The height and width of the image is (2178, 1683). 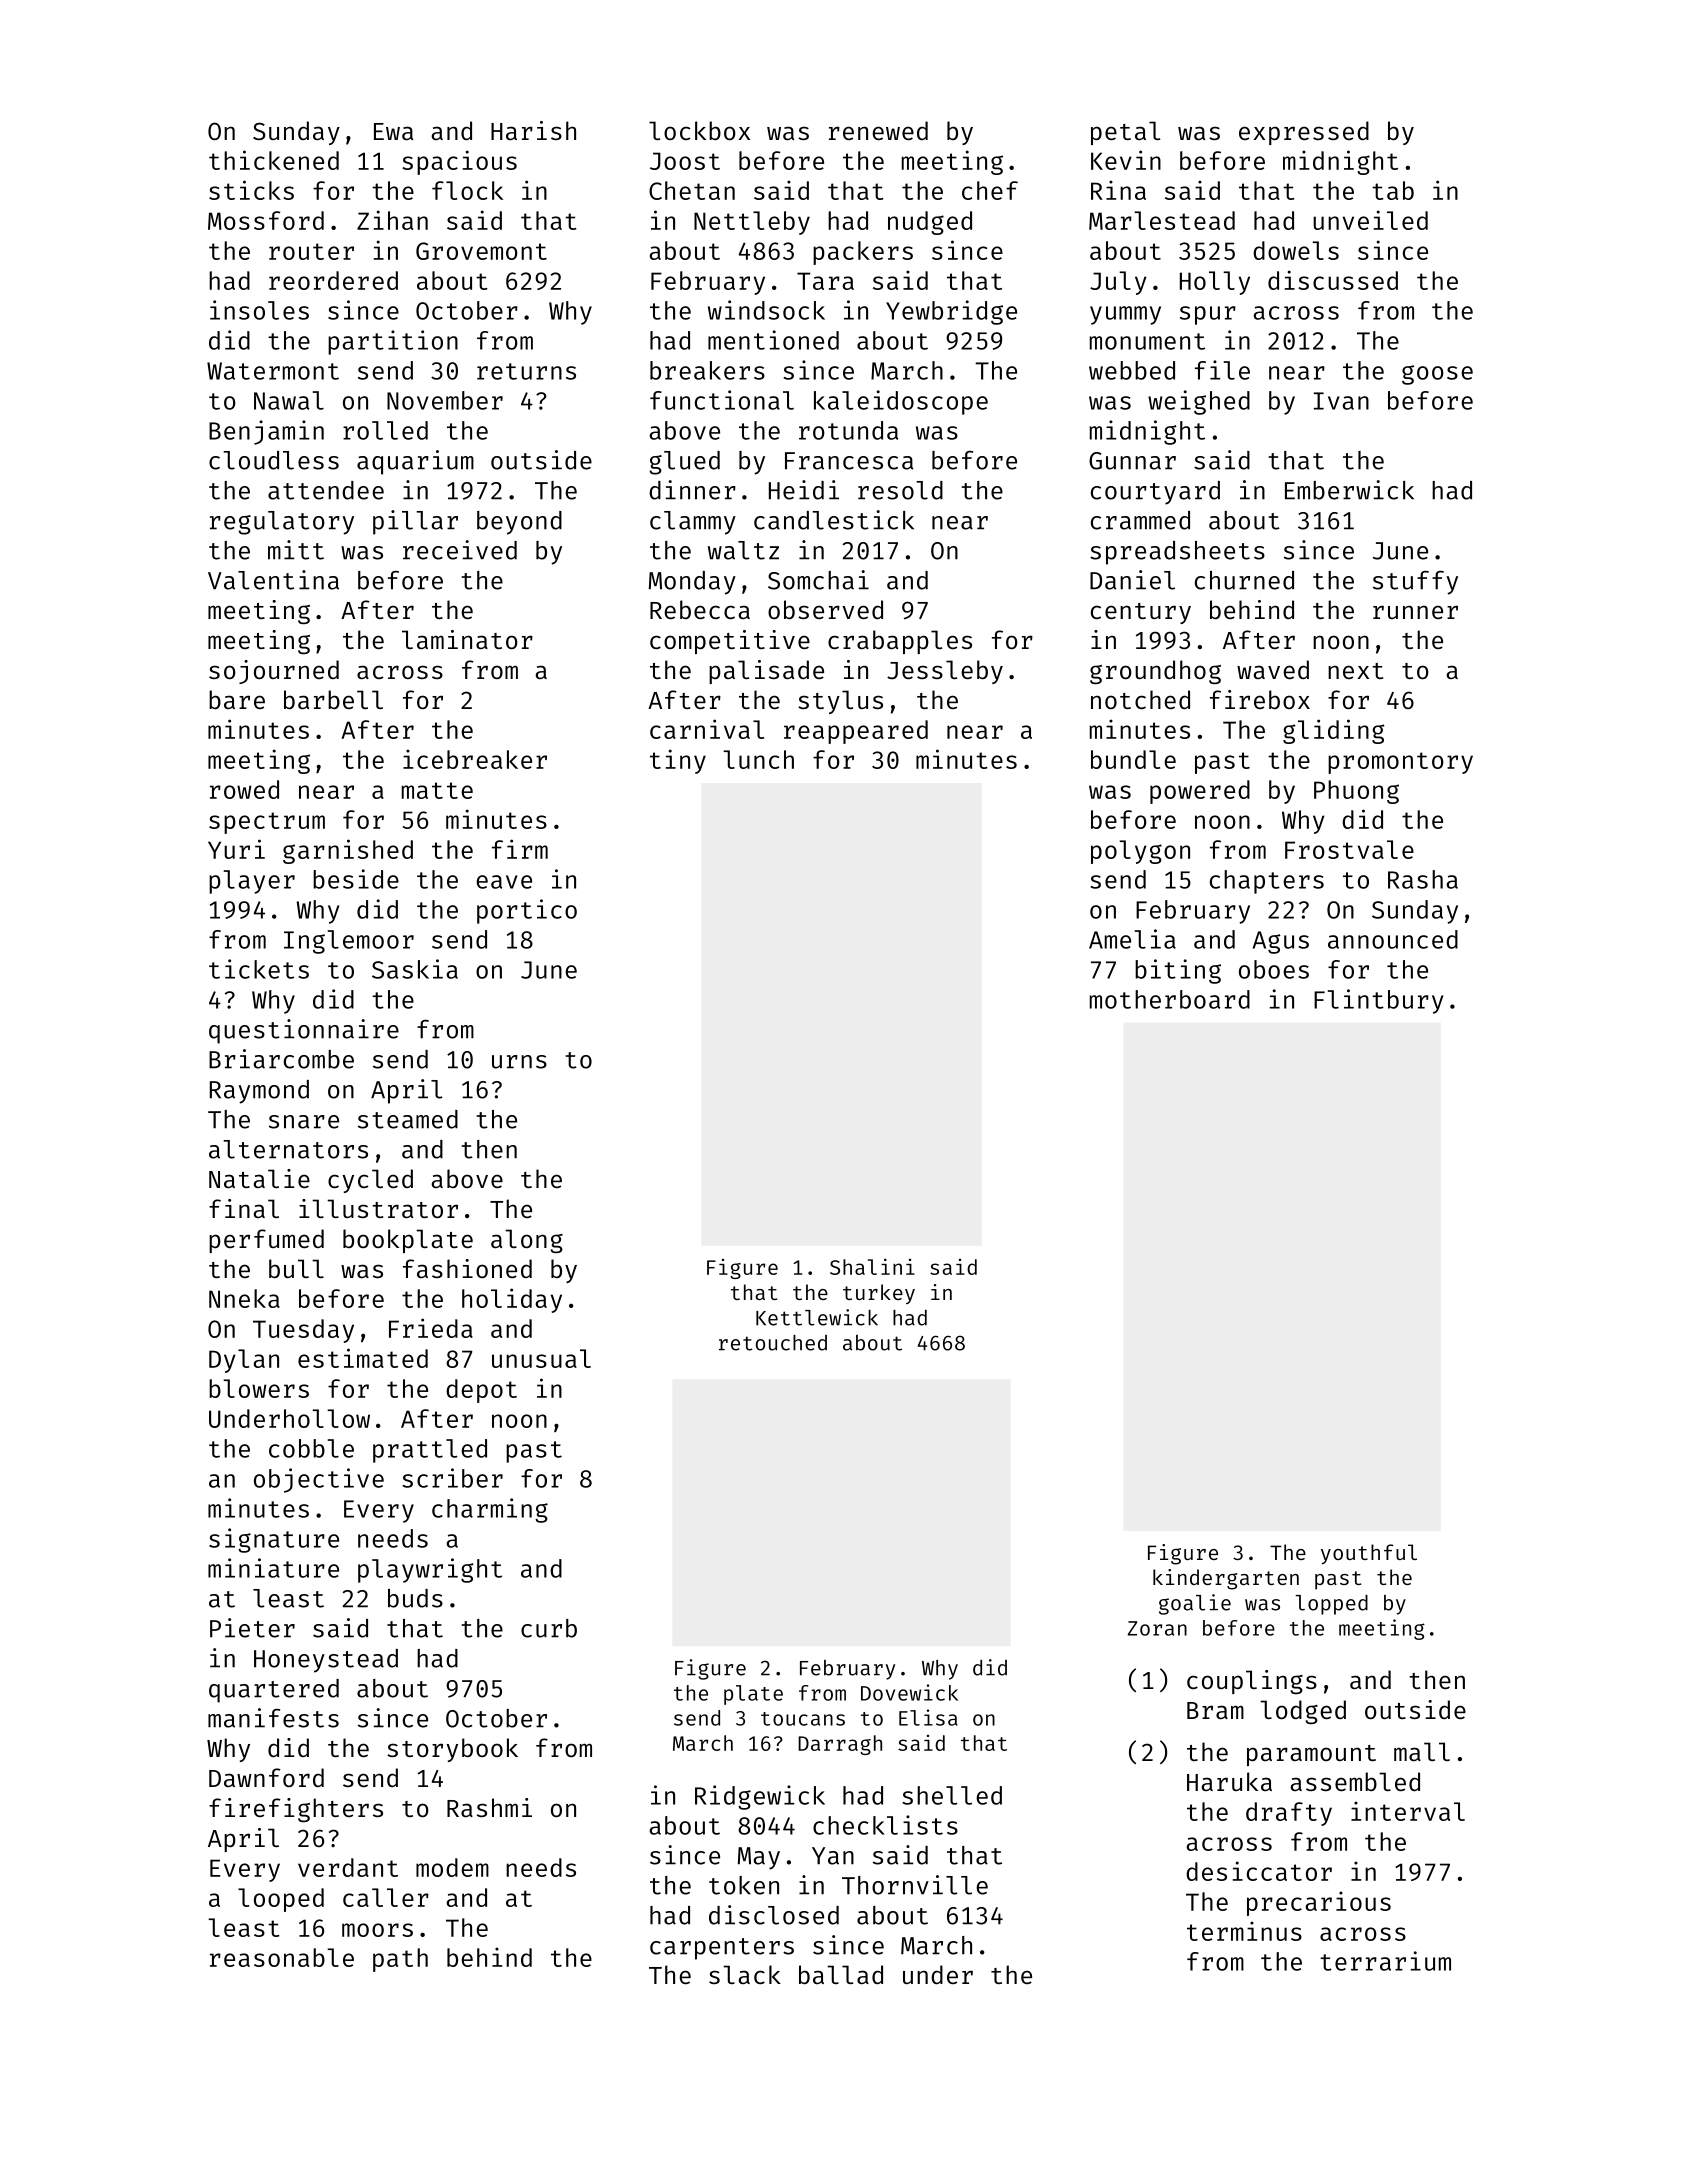 I want to click on Holly, so click(x=1215, y=283).
